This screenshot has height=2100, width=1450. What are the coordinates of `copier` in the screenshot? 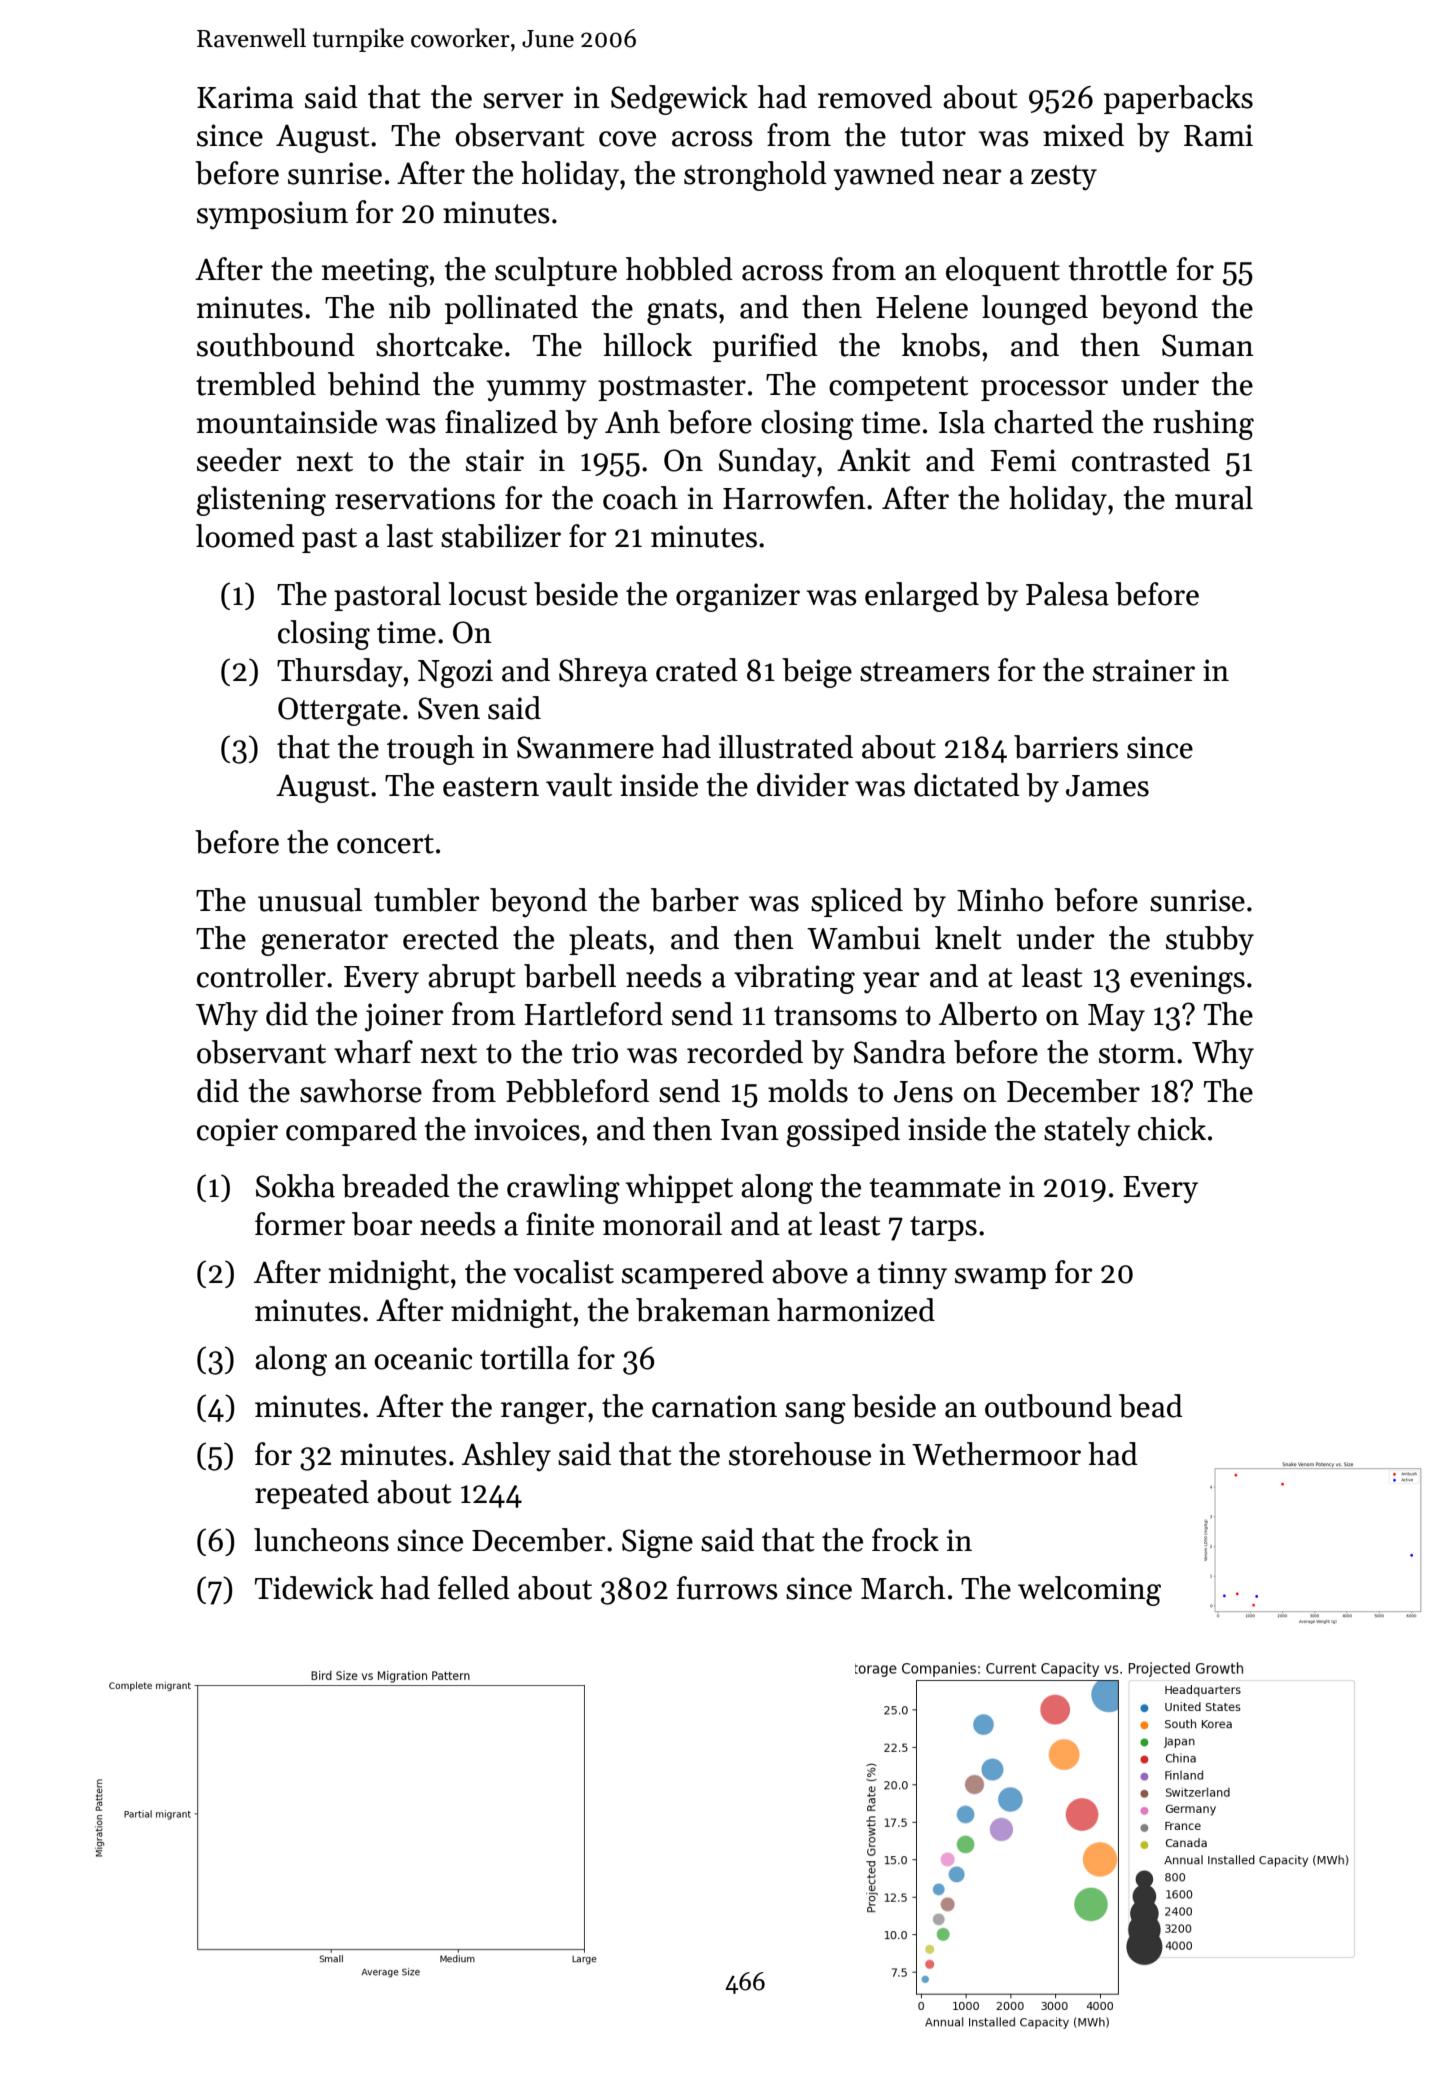 It's located at (237, 1132).
